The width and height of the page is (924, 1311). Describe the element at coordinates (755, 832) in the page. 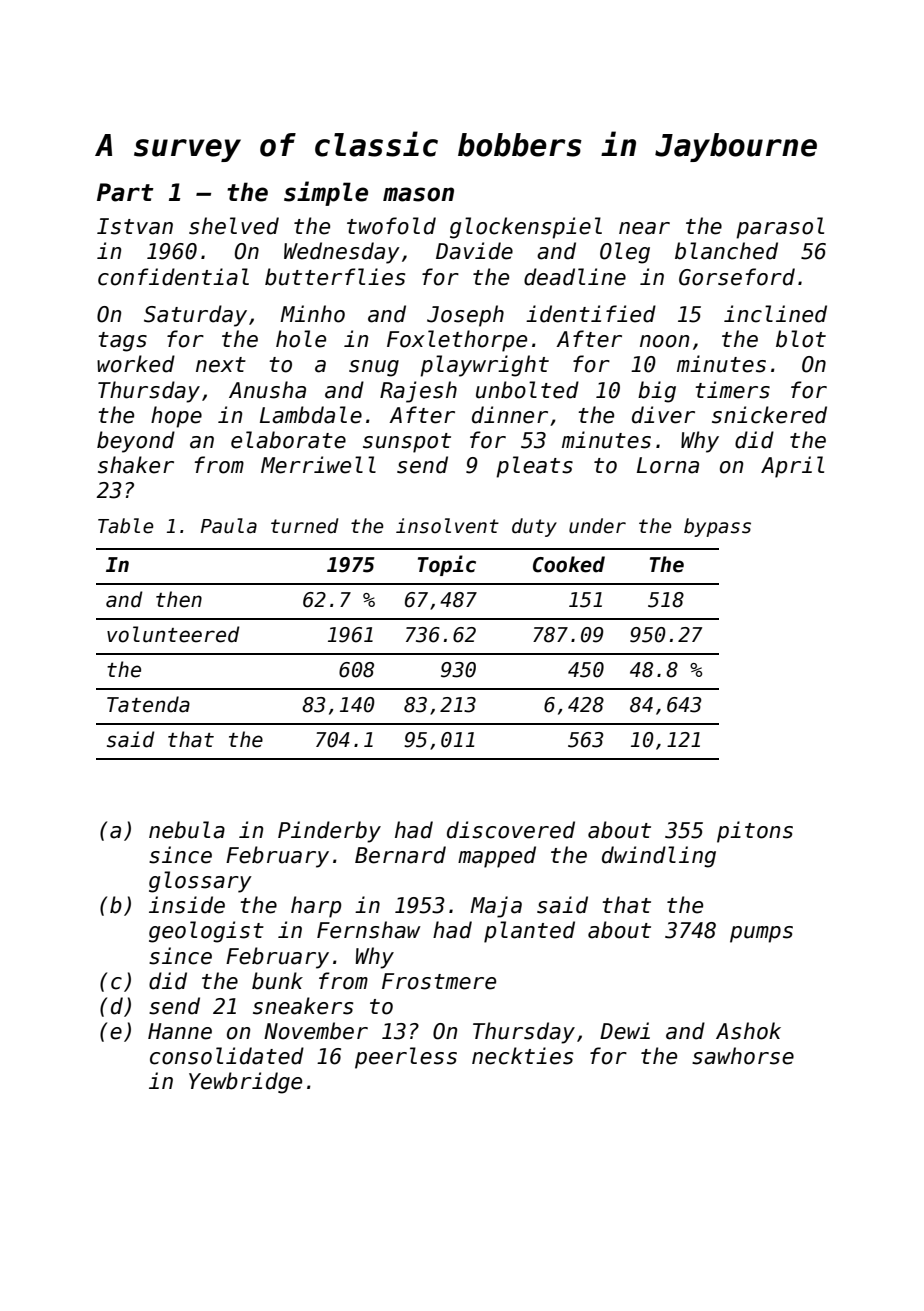

I see `pitons` at that location.
